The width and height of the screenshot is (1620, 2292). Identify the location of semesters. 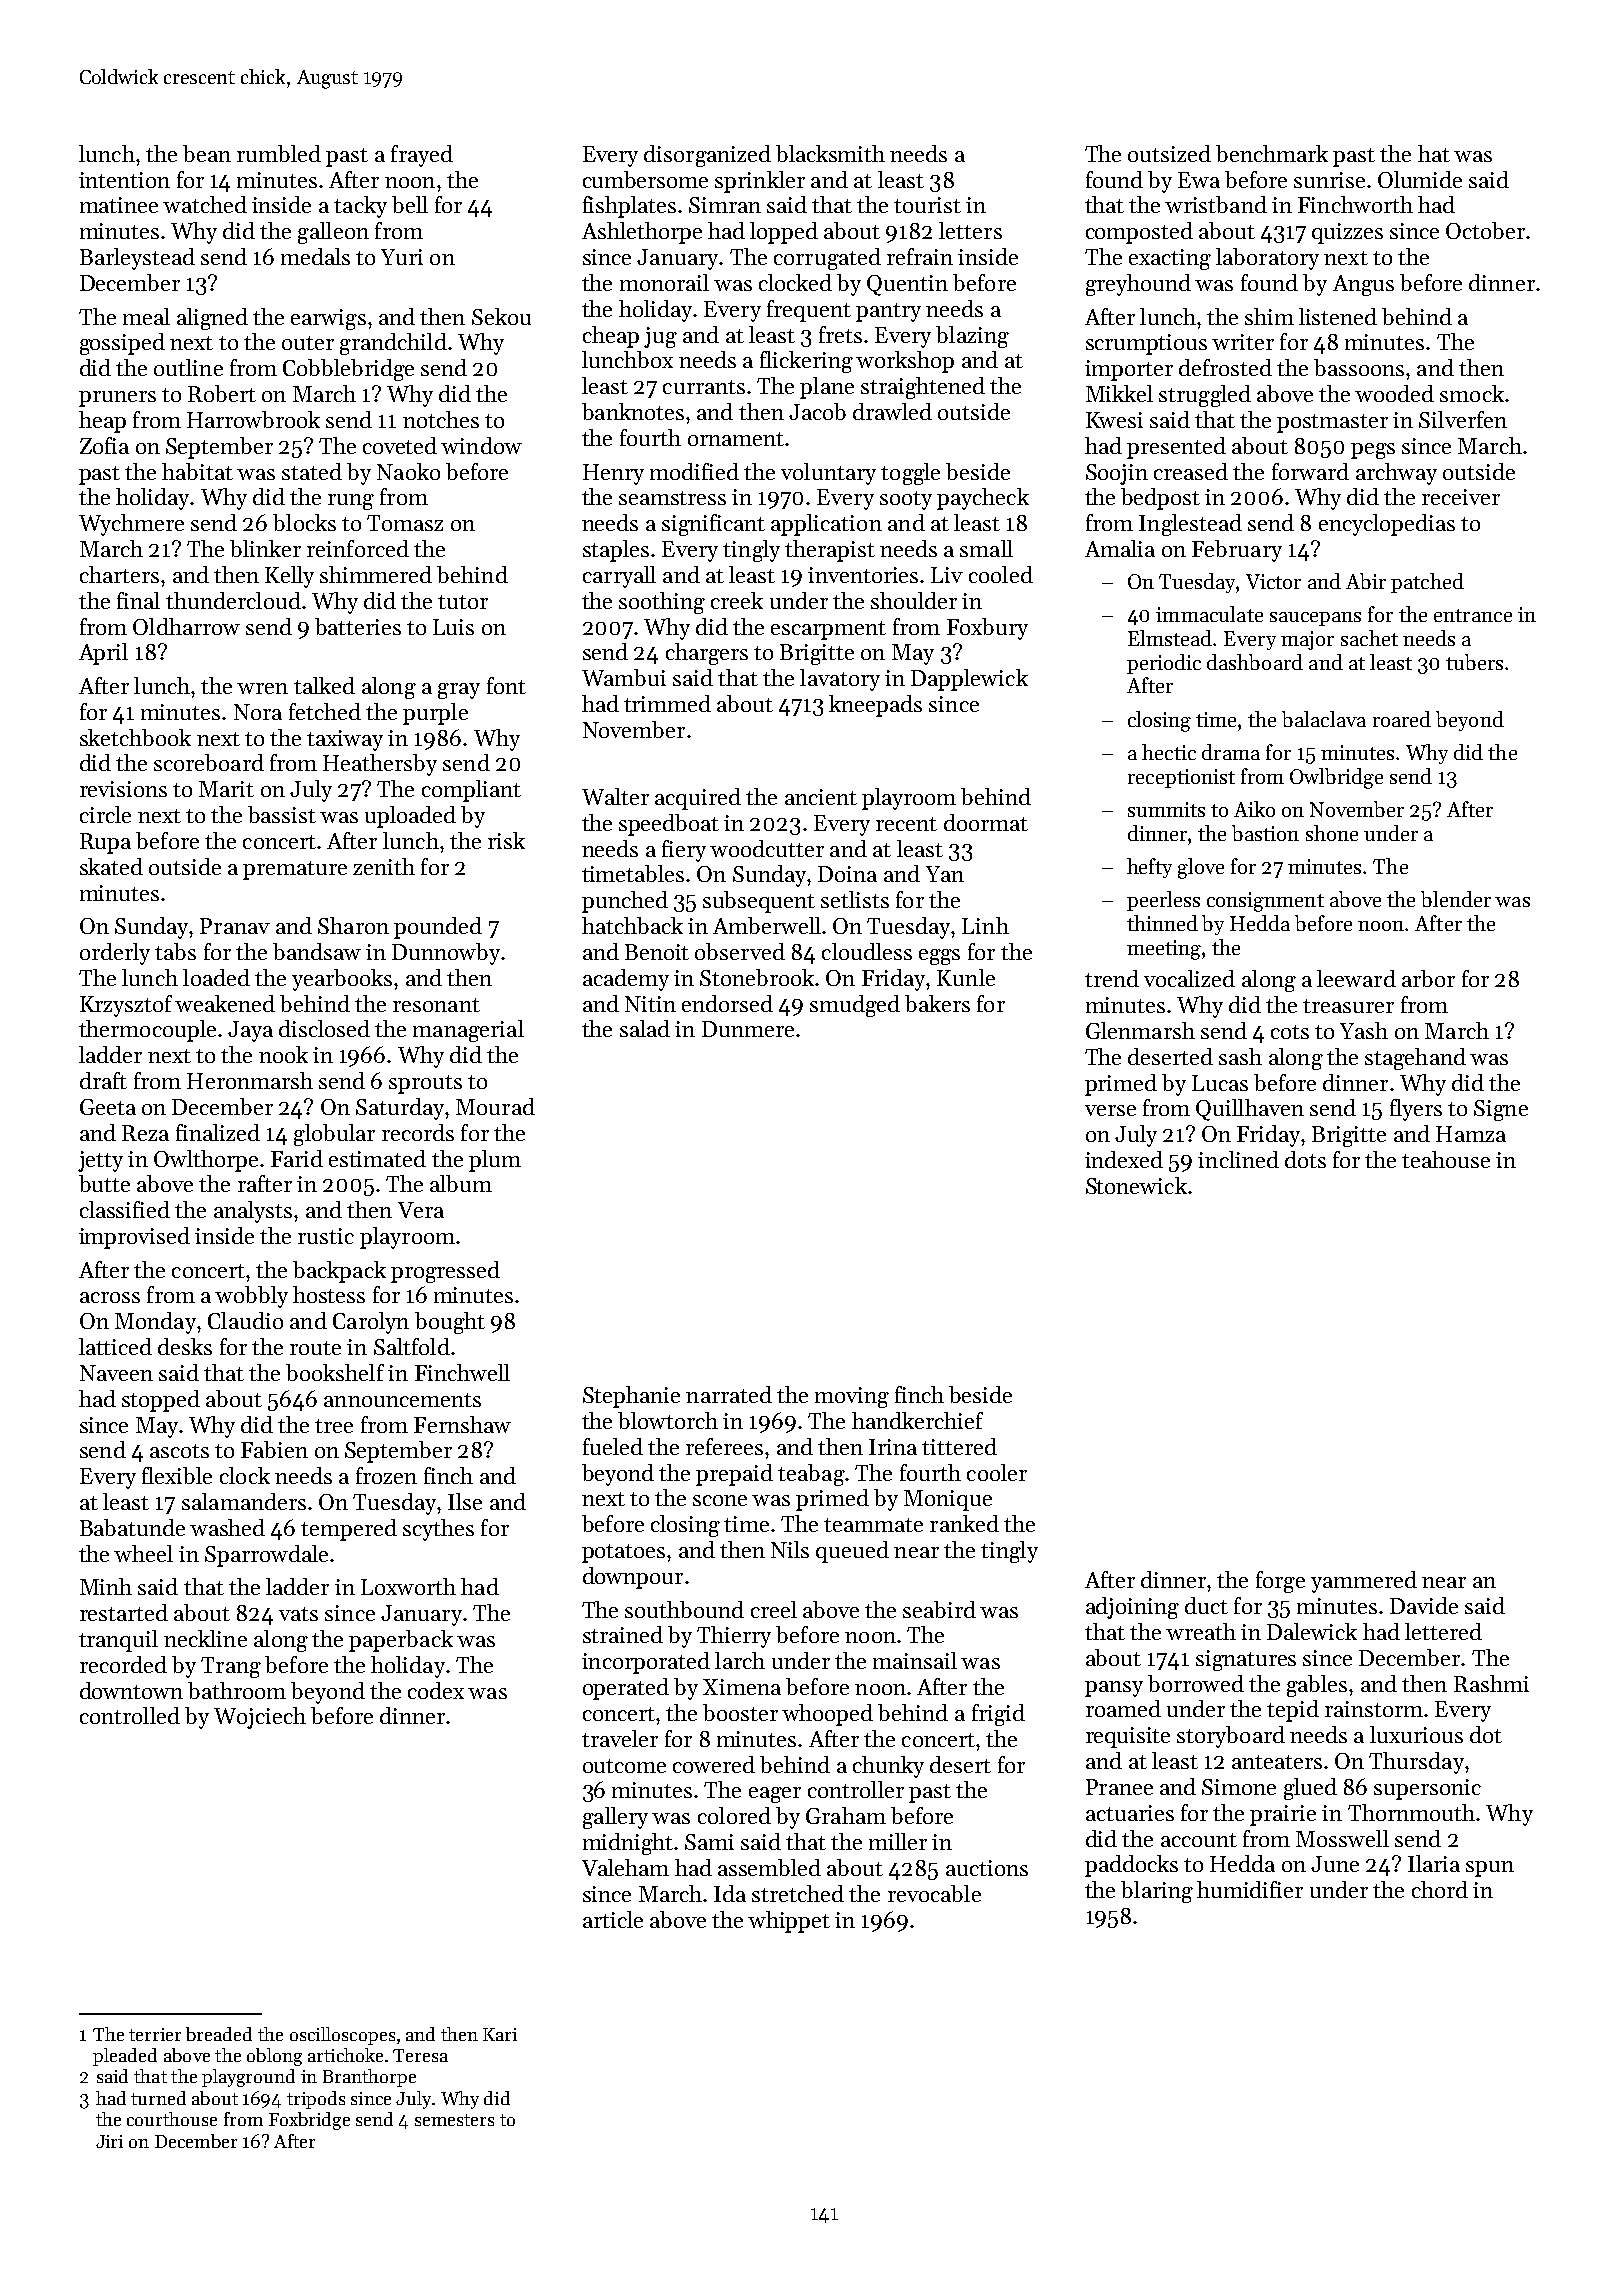
(454, 2120).
